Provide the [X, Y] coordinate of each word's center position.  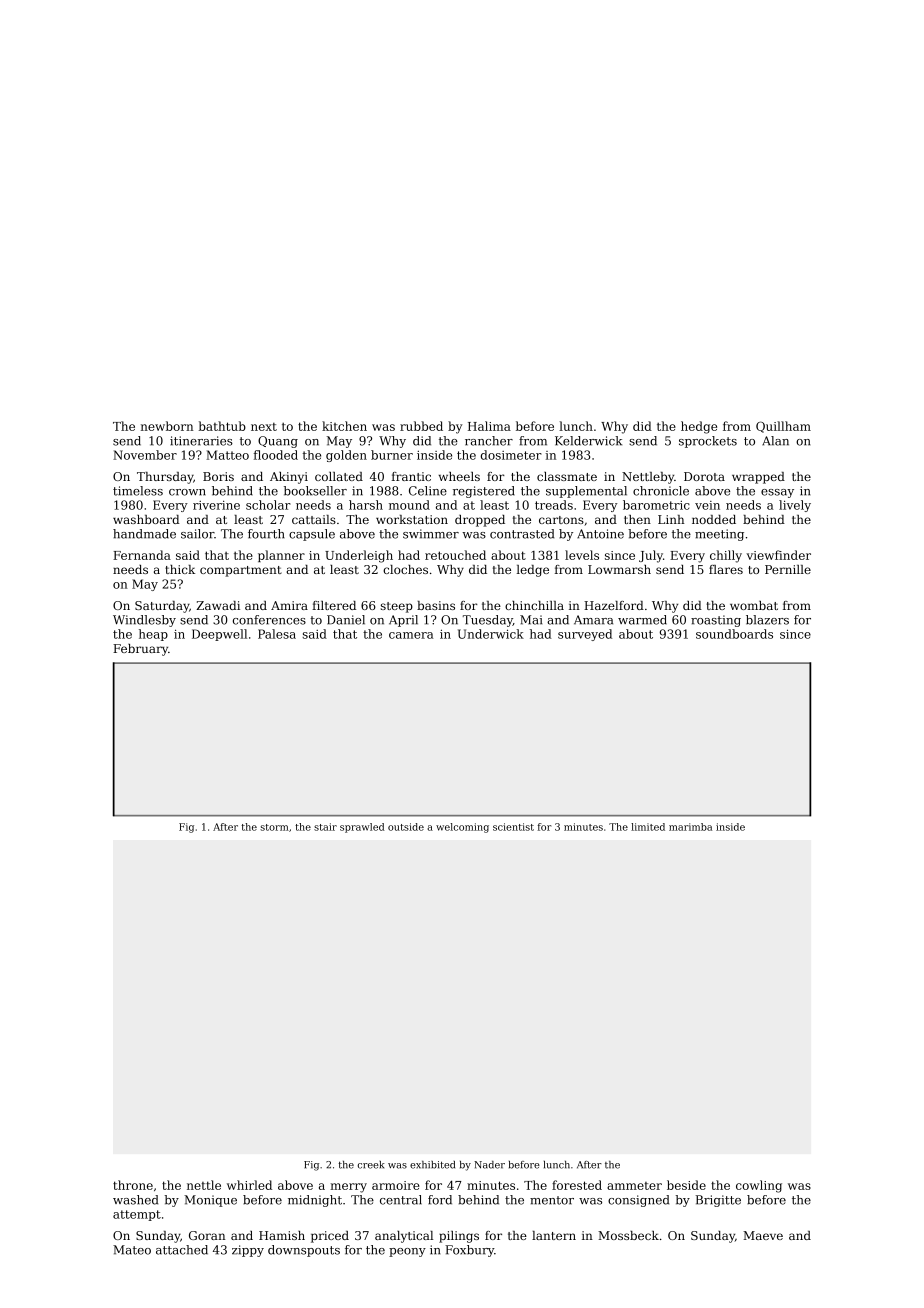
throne [133, 1185]
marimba [690, 827]
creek [371, 1165]
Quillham [783, 427]
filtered [334, 605]
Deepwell [219, 635]
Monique [210, 1201]
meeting [719, 535]
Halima [489, 426]
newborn [167, 426]
